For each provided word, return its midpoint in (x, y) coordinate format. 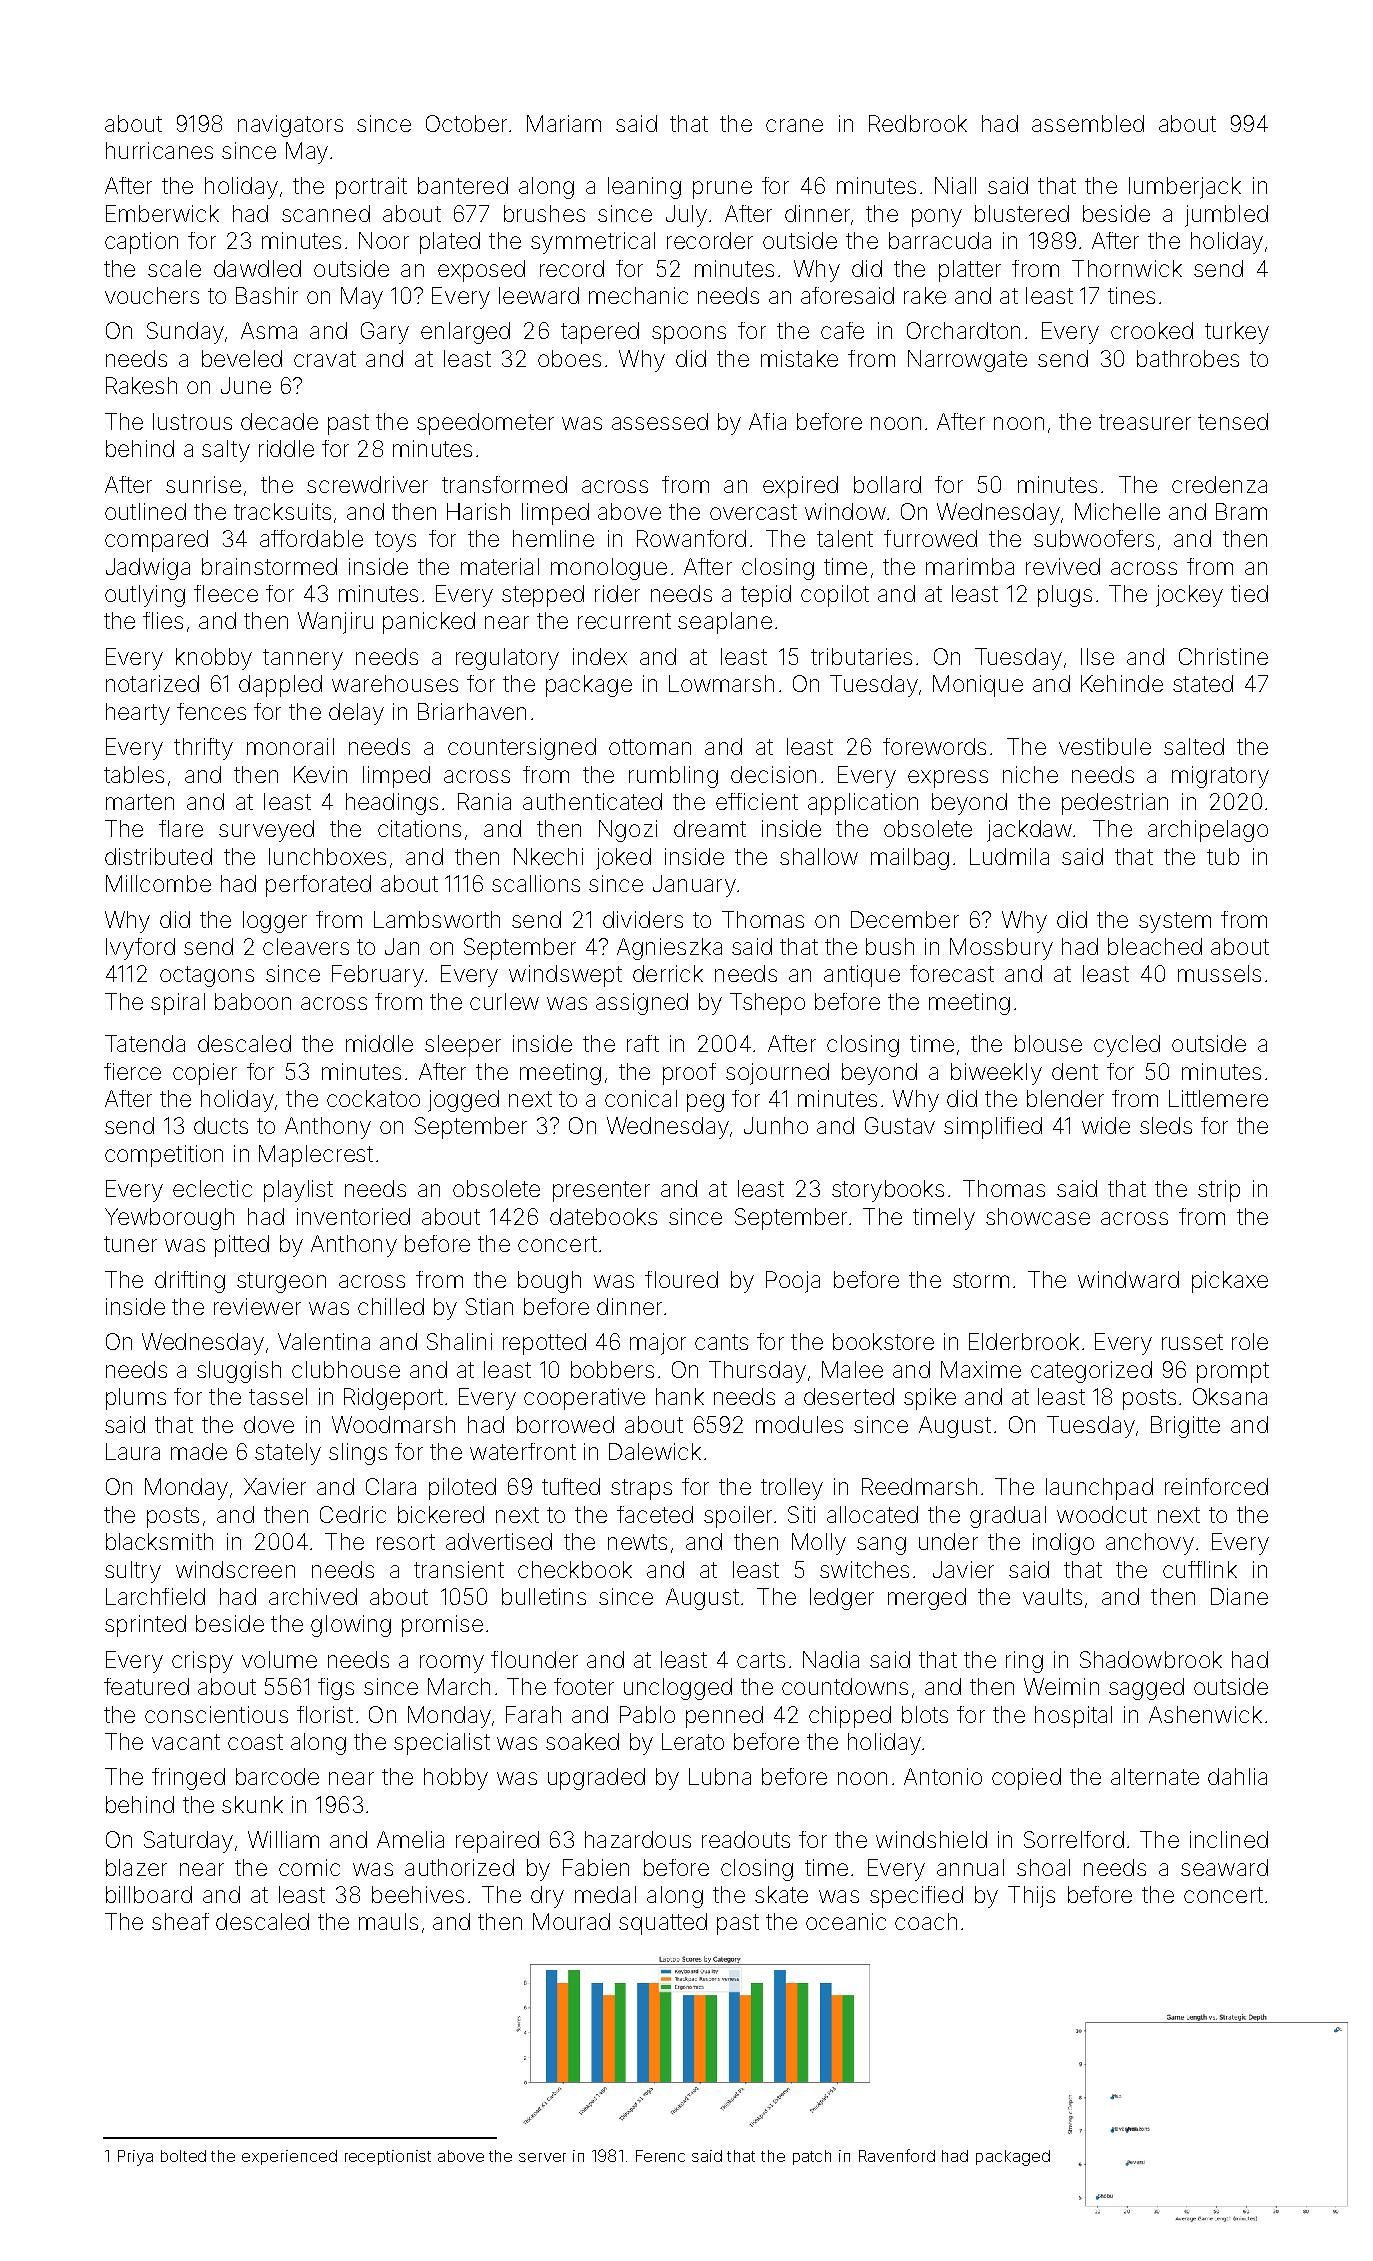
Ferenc (660, 2156)
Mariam (564, 123)
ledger (842, 1599)
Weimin (1061, 1686)
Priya (135, 2158)
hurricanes (159, 150)
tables (134, 774)
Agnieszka (669, 949)
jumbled (1226, 216)
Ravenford (897, 2155)
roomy (452, 1664)
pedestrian (1115, 804)
